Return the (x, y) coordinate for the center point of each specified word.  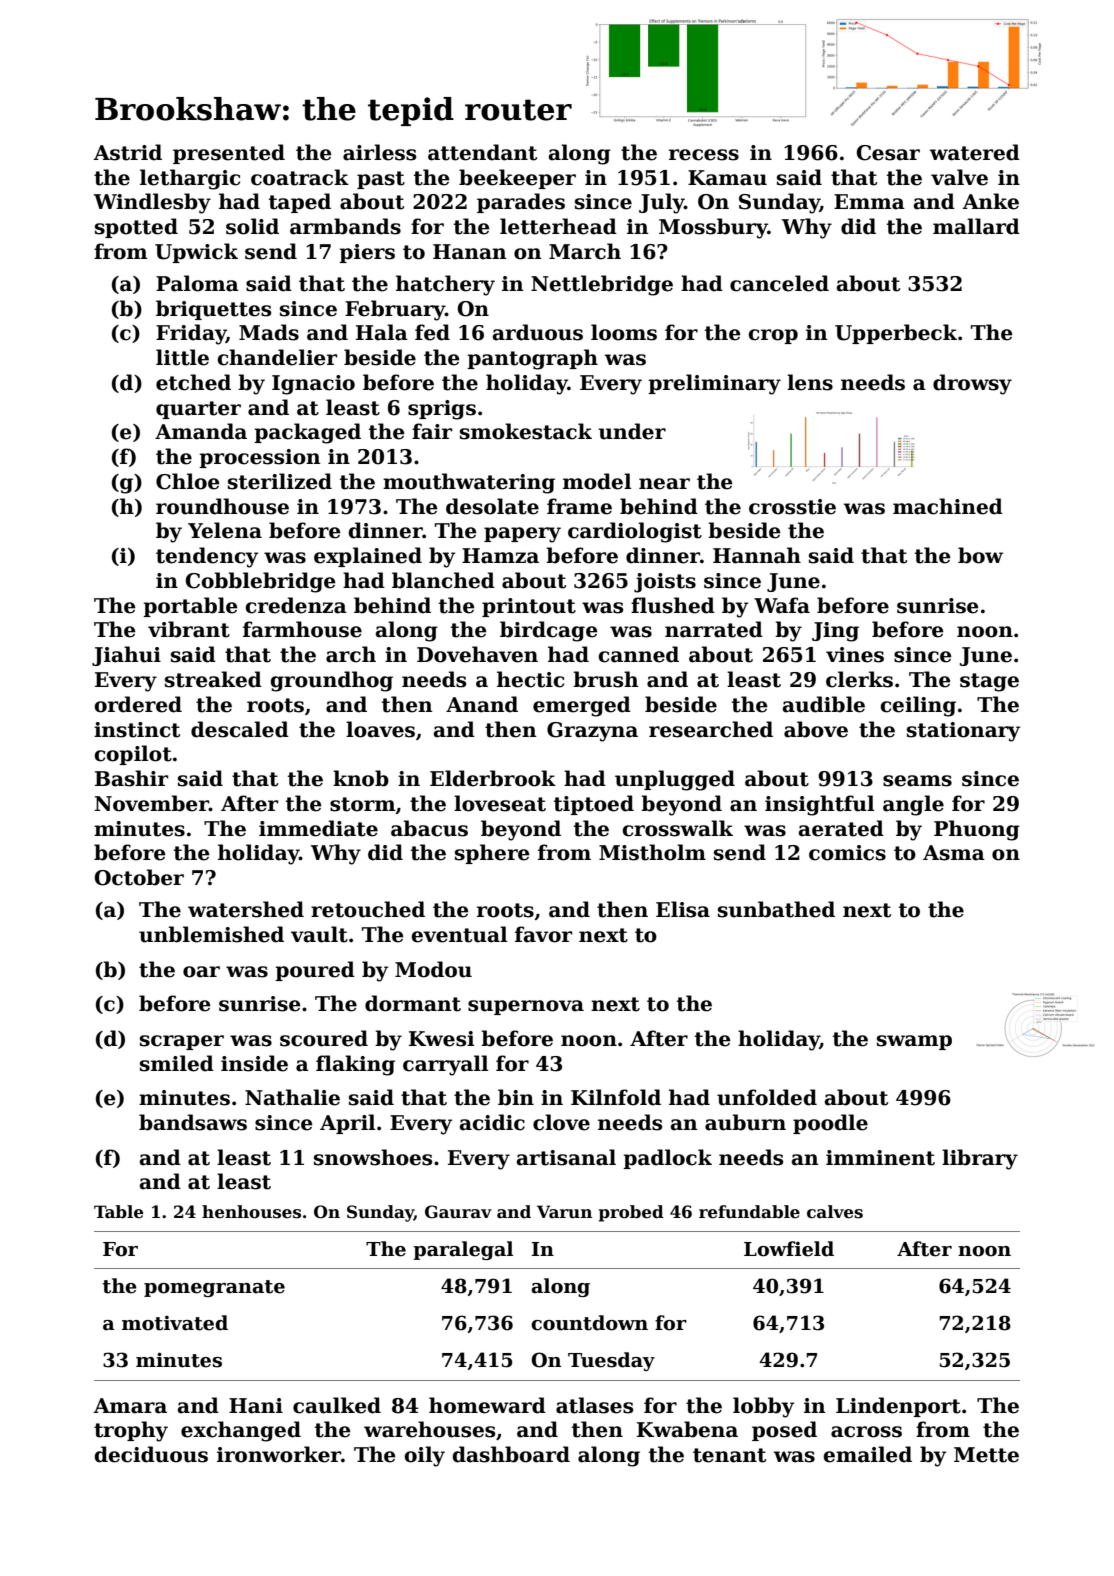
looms (624, 332)
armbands (345, 226)
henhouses (251, 1212)
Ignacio (313, 385)
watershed (246, 909)
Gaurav (458, 1212)
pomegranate (214, 1288)
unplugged (675, 780)
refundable (749, 1212)
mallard (976, 226)
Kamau (727, 178)
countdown (589, 1323)
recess (704, 155)
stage (989, 682)
